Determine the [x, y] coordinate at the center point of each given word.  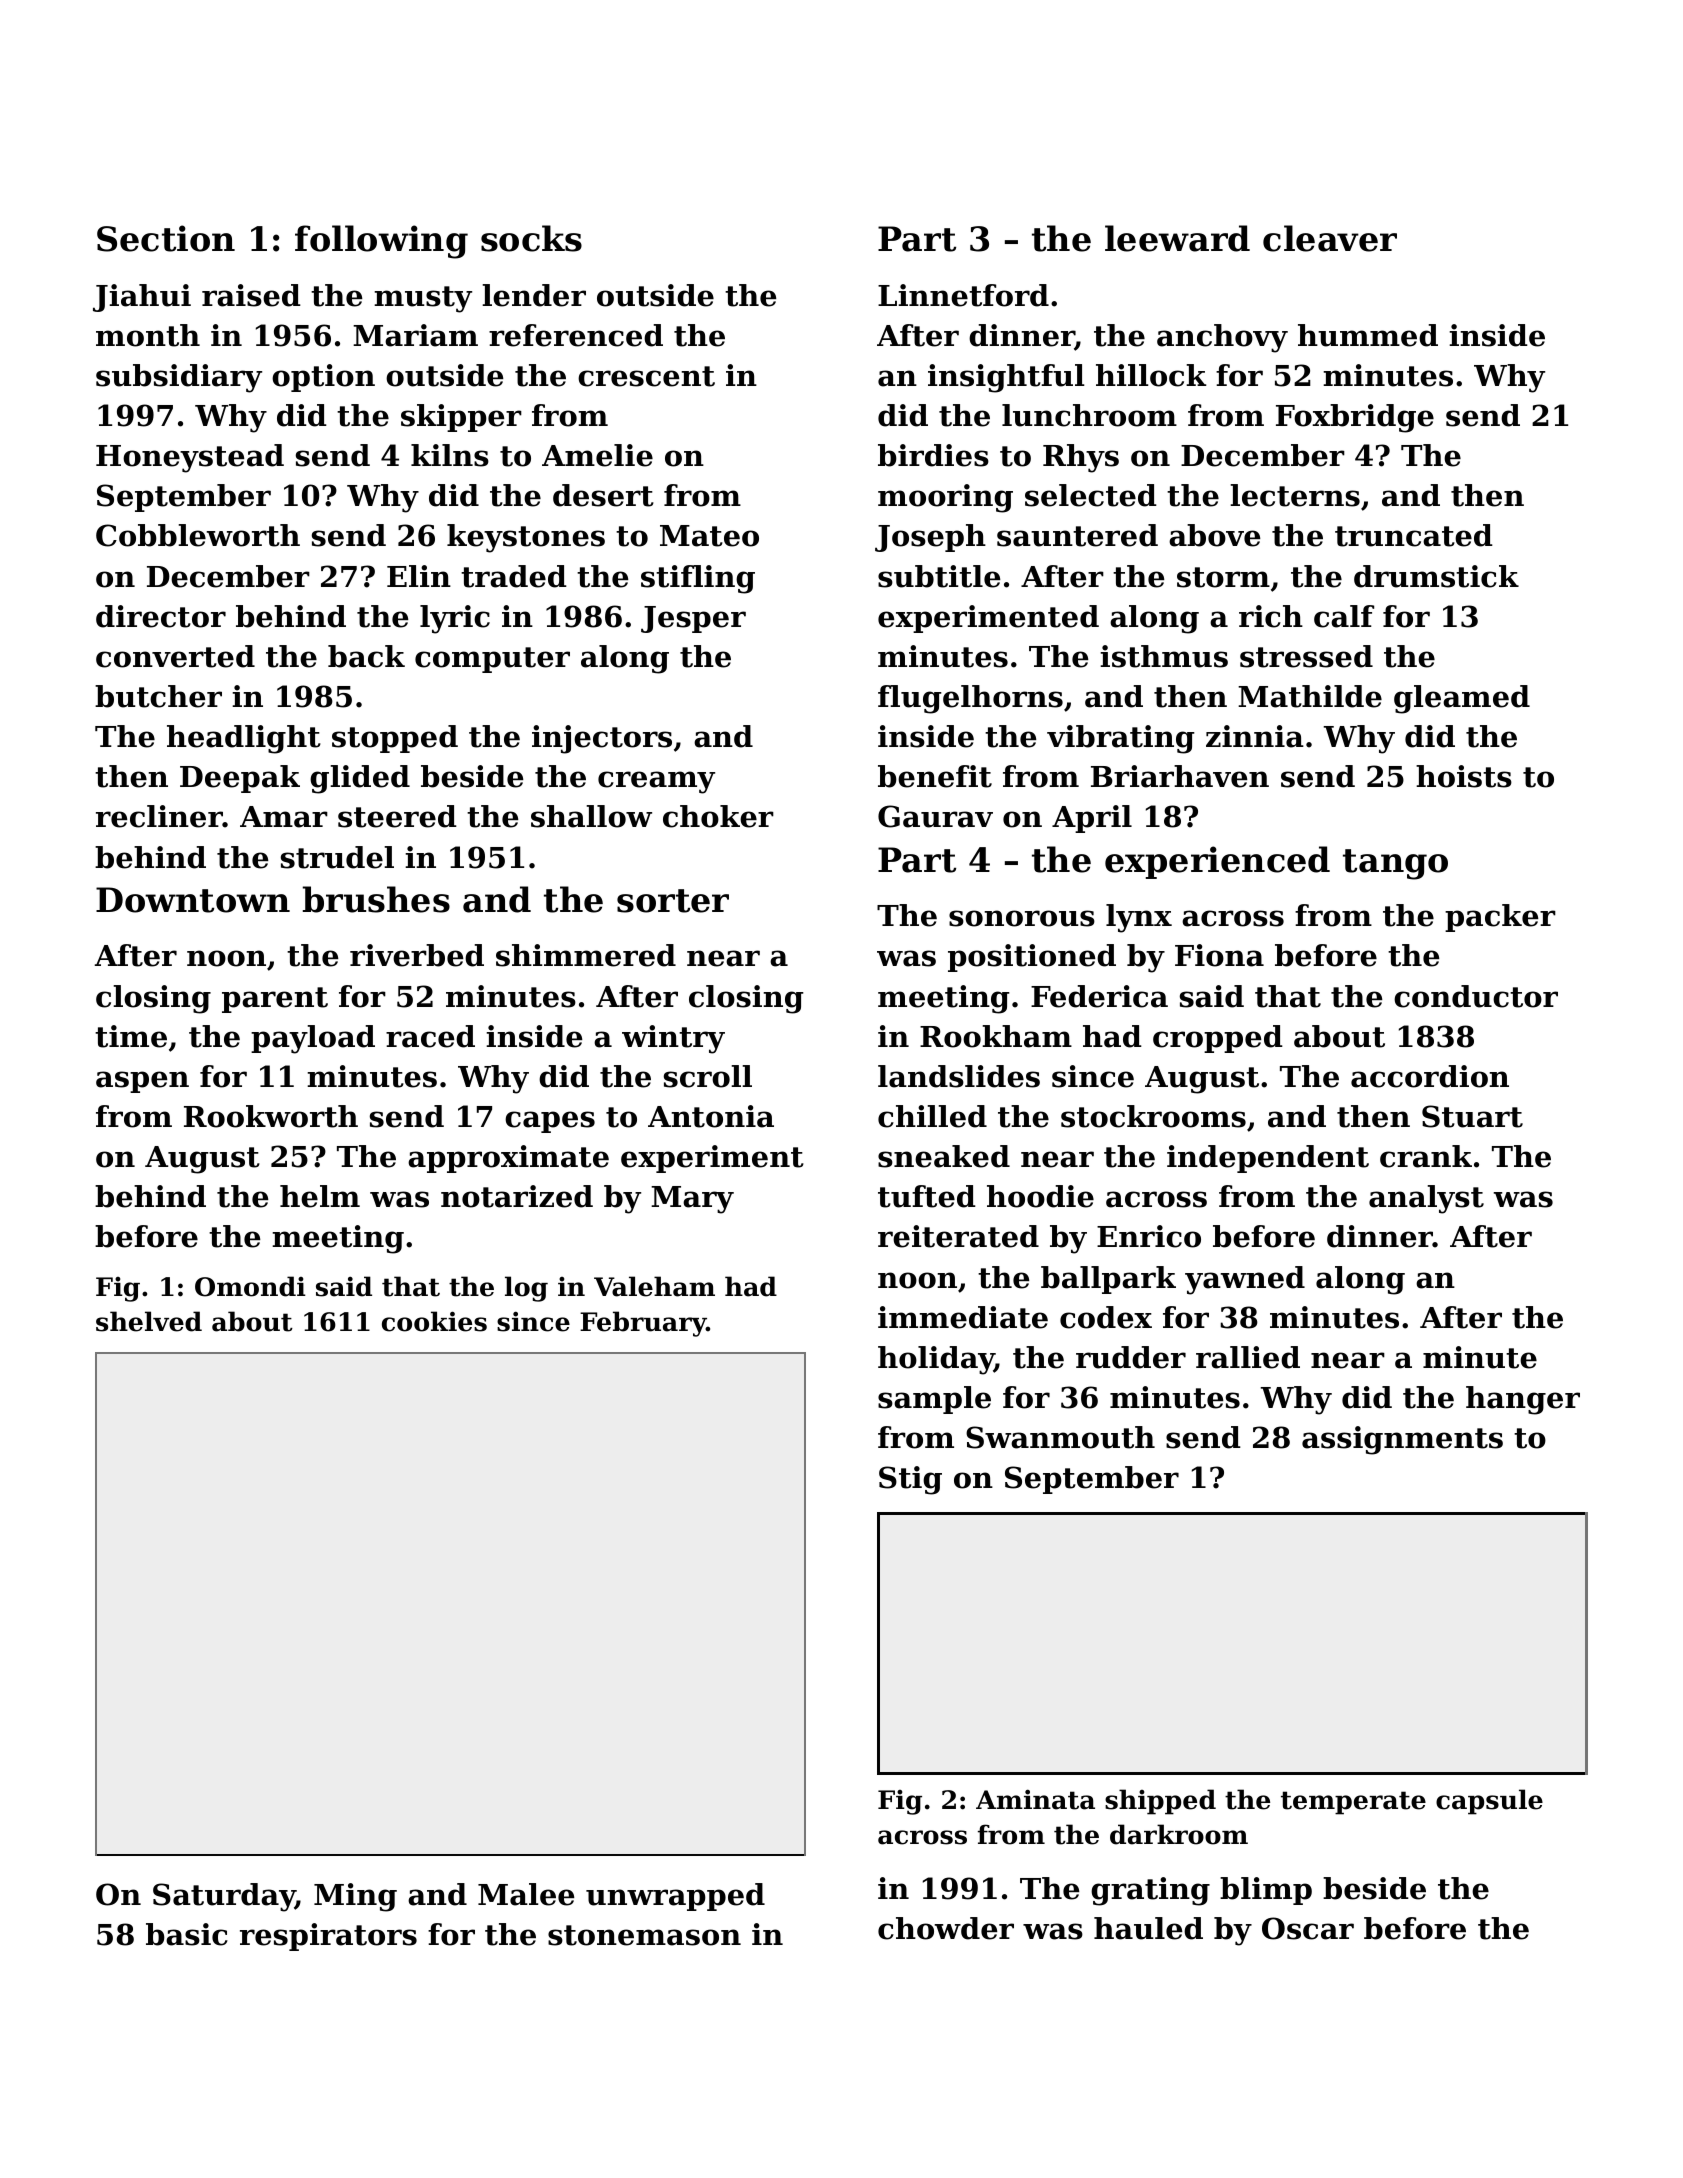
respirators [328, 1937]
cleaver [1330, 238]
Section [166, 238]
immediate [963, 1317]
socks [531, 238]
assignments [1402, 1440]
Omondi [250, 1286]
